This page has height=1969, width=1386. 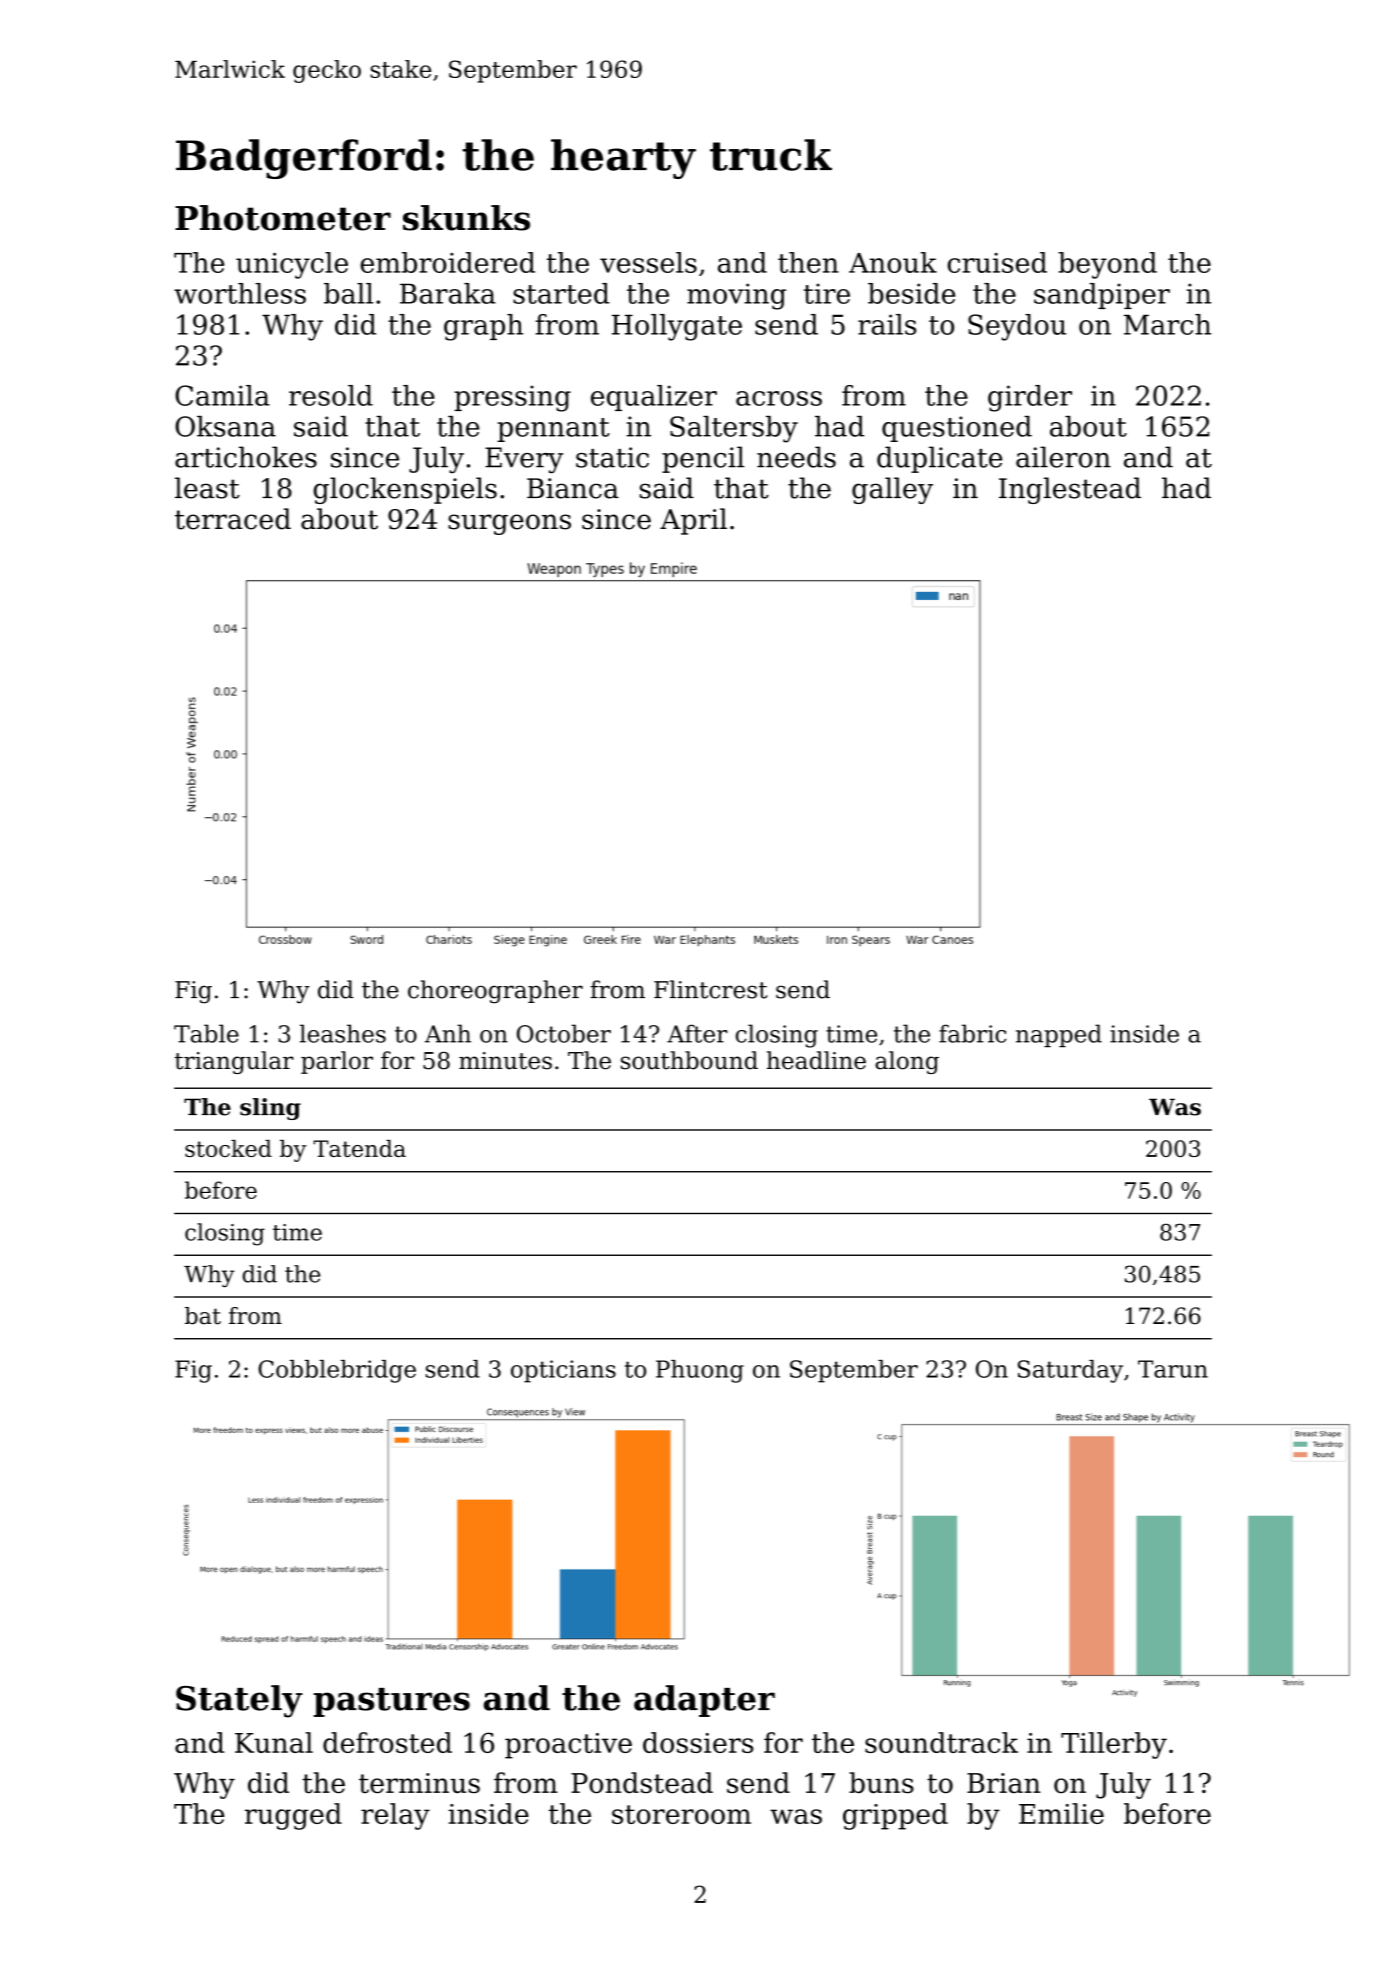 I want to click on parlor, so click(x=337, y=1062).
